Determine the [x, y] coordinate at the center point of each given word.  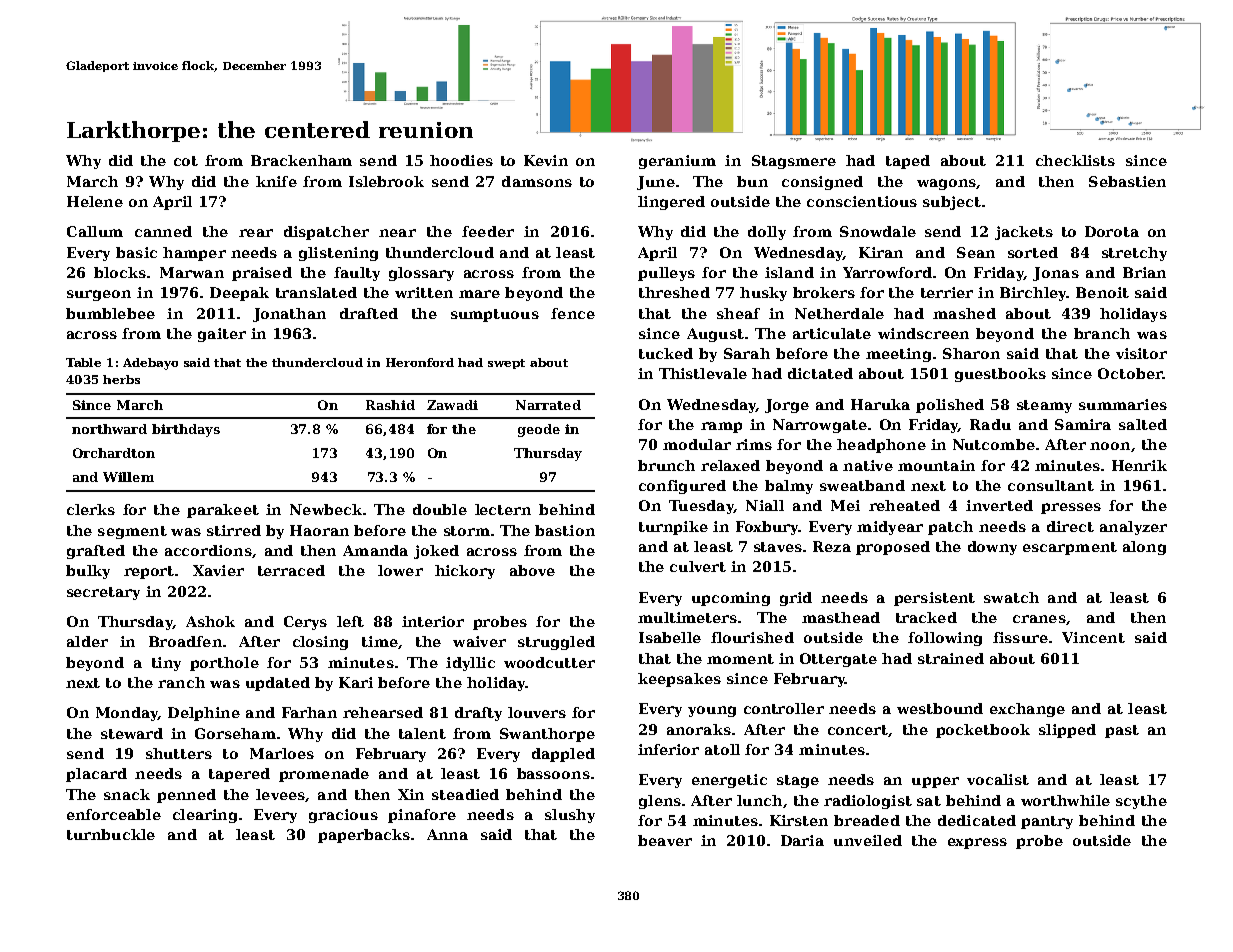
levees [280, 794]
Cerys [305, 623]
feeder [488, 231]
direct [1070, 526]
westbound [940, 708]
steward [132, 733]
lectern [503, 509]
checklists [1075, 160]
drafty [478, 714]
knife [276, 181]
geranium [677, 162]
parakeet [223, 511]
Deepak [239, 294]
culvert [698, 566]
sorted [1033, 252]
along [1144, 548]
